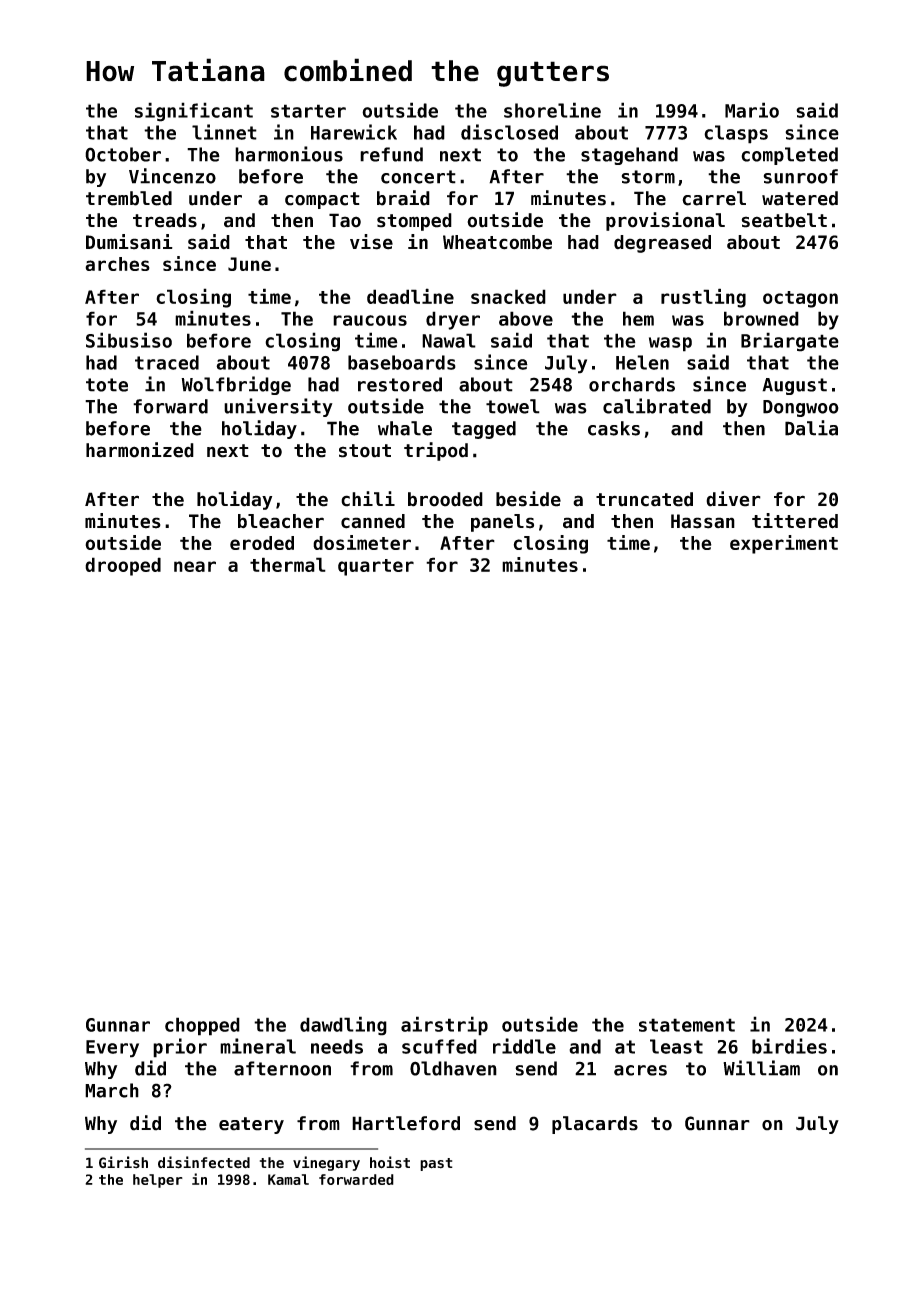 The height and width of the image is (1308, 924). I want to click on stout, so click(365, 451).
